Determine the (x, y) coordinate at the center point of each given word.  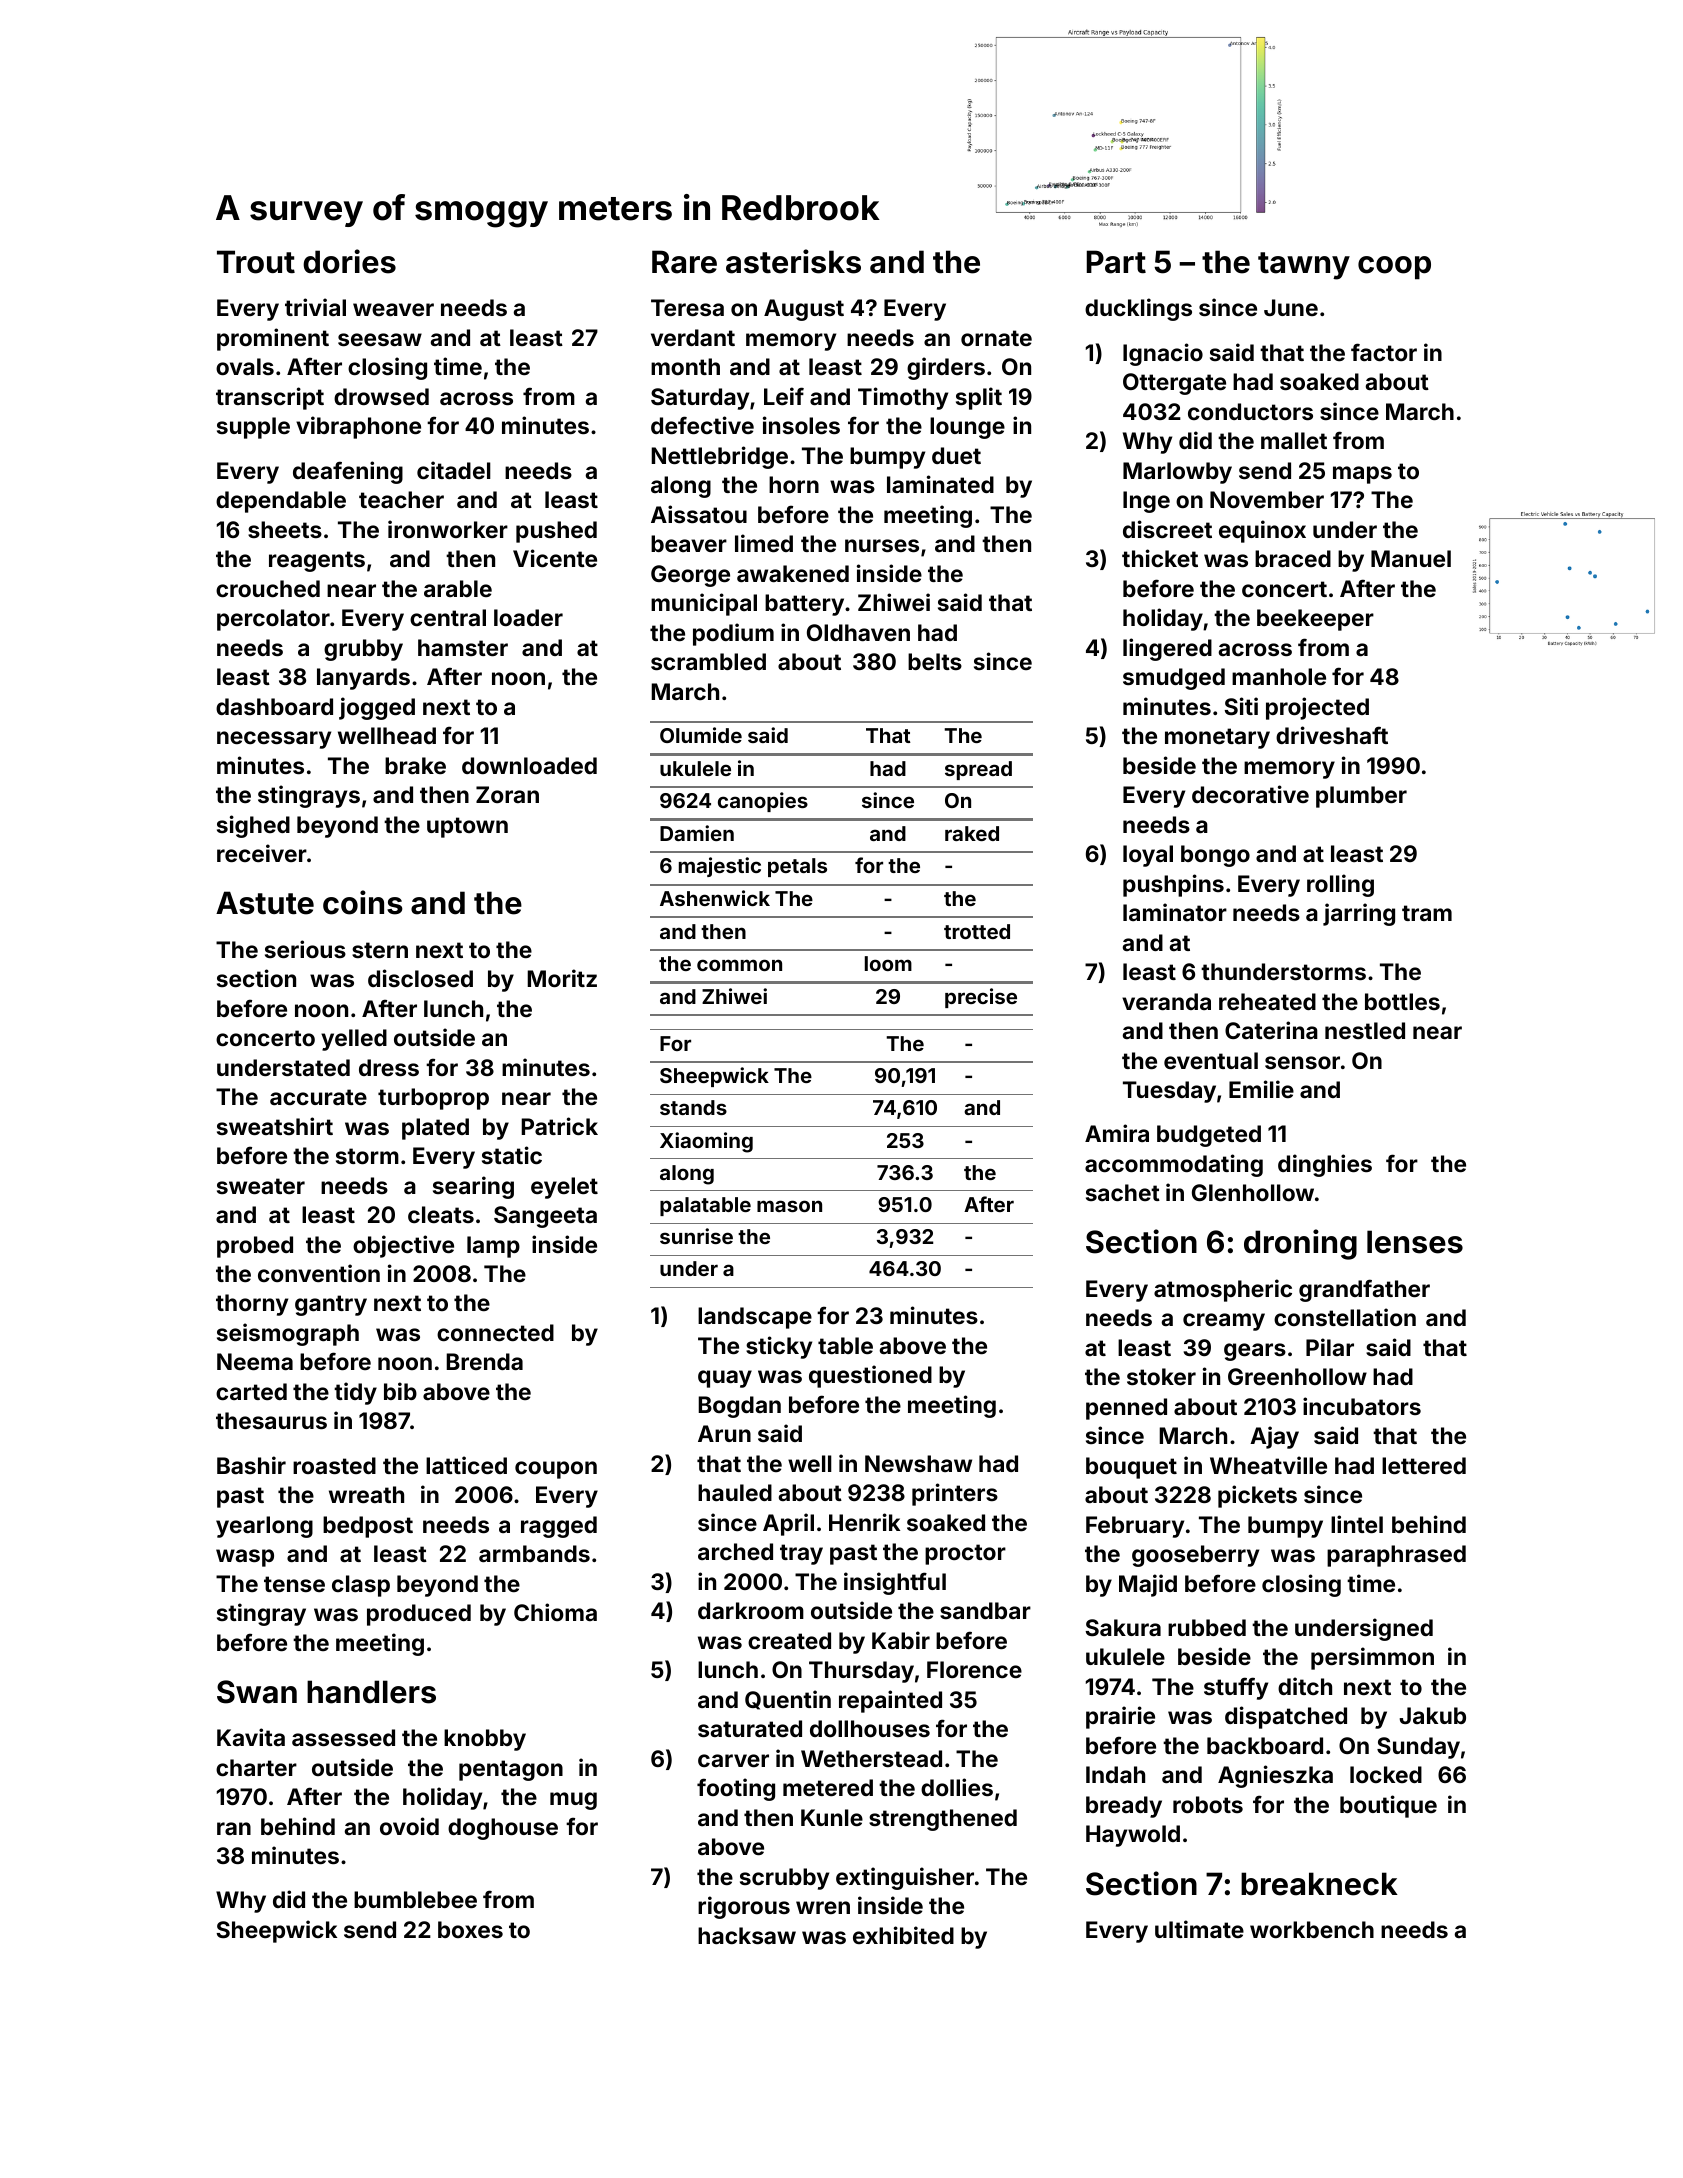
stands (693, 1107)
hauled (735, 1492)
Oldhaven (858, 632)
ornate (996, 338)
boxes (470, 1929)
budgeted (1209, 1136)
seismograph (288, 1334)
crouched (268, 588)
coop (1394, 268)
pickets (1257, 1496)
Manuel (1411, 558)
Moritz (562, 978)
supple (253, 428)
